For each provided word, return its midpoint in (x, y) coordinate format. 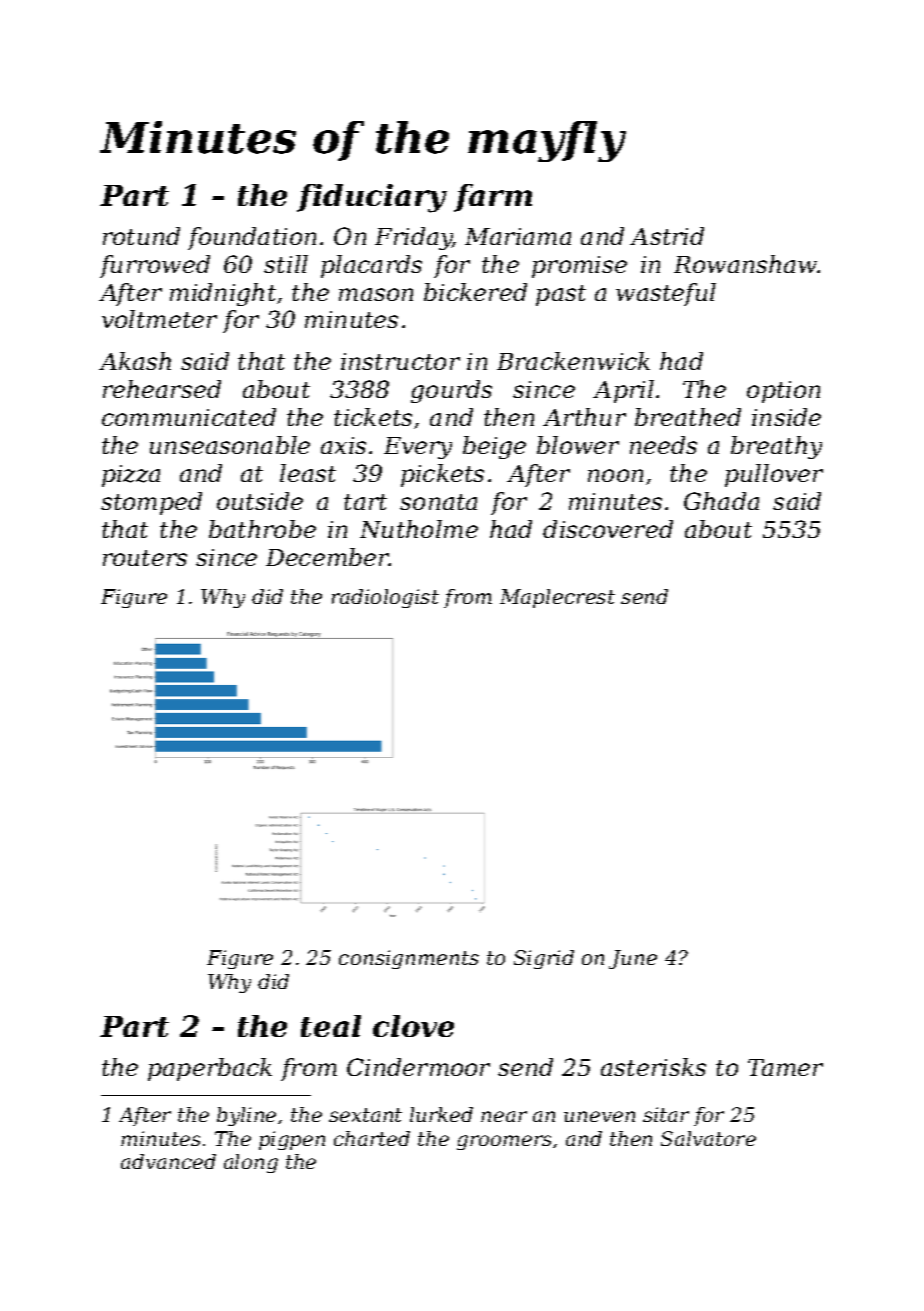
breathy (776, 447)
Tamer (785, 1067)
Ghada (721, 501)
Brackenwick (573, 361)
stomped (151, 503)
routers (145, 558)
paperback (210, 1069)
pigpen (292, 1140)
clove (413, 1026)
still (286, 264)
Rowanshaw (746, 264)
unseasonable (230, 445)
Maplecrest (557, 598)
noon (615, 475)
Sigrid (544, 959)
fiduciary (372, 198)
